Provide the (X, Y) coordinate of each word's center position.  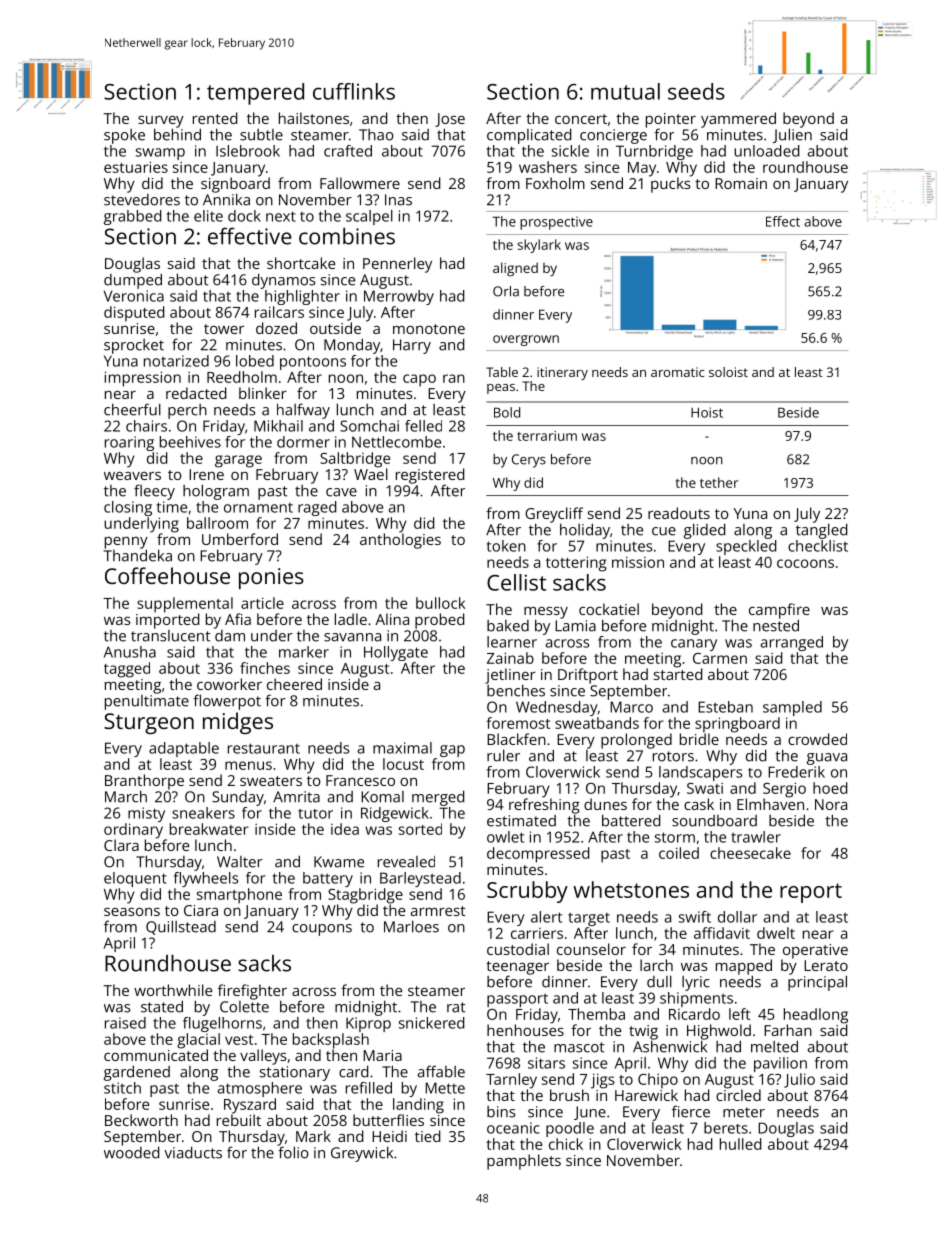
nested (776, 625)
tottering (576, 564)
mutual (625, 91)
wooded (131, 1152)
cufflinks (354, 91)
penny (126, 543)
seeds (696, 91)
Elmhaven (770, 804)
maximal (402, 748)
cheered (294, 684)
